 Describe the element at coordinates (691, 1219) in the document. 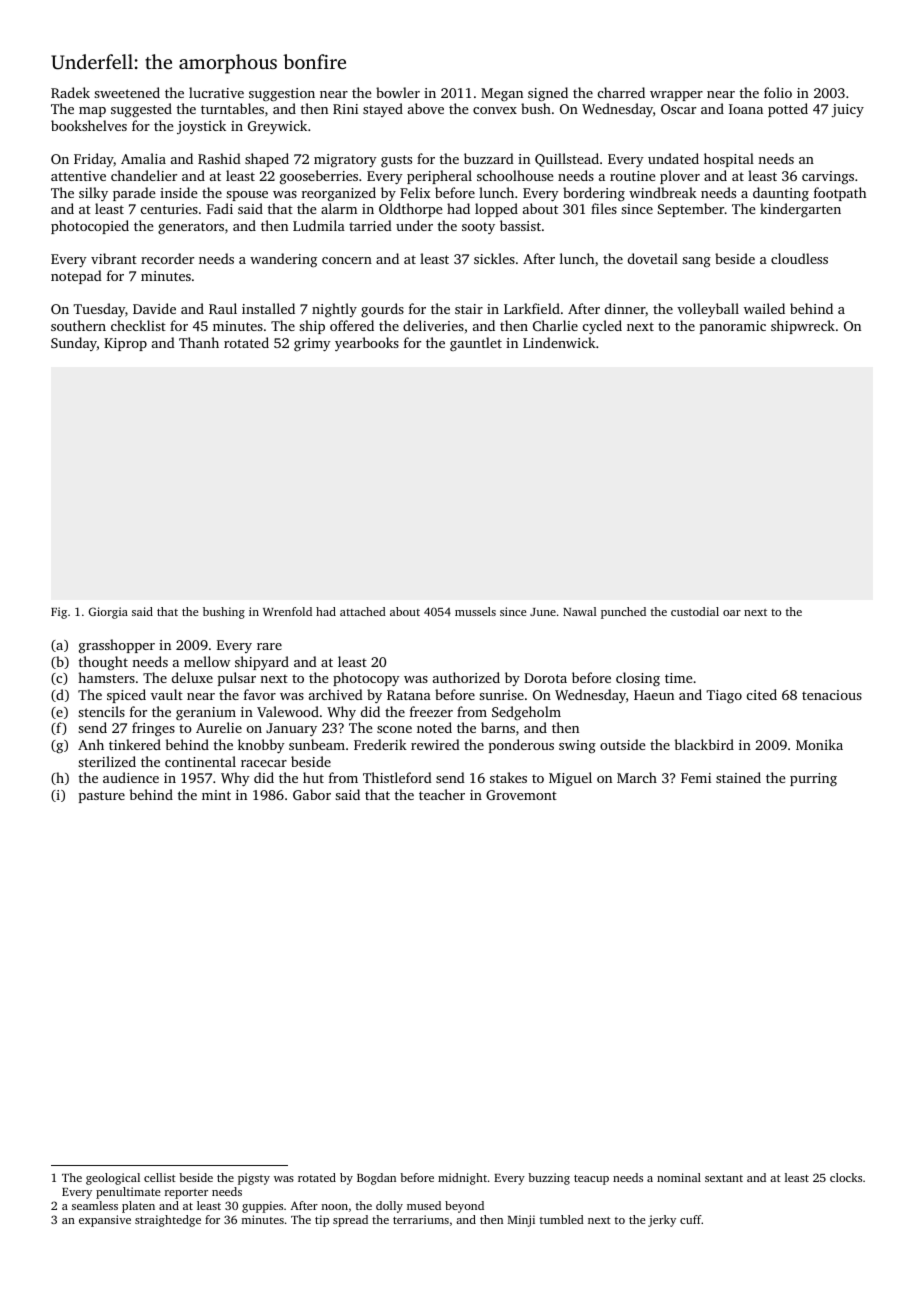

I see `cuff` at that location.
